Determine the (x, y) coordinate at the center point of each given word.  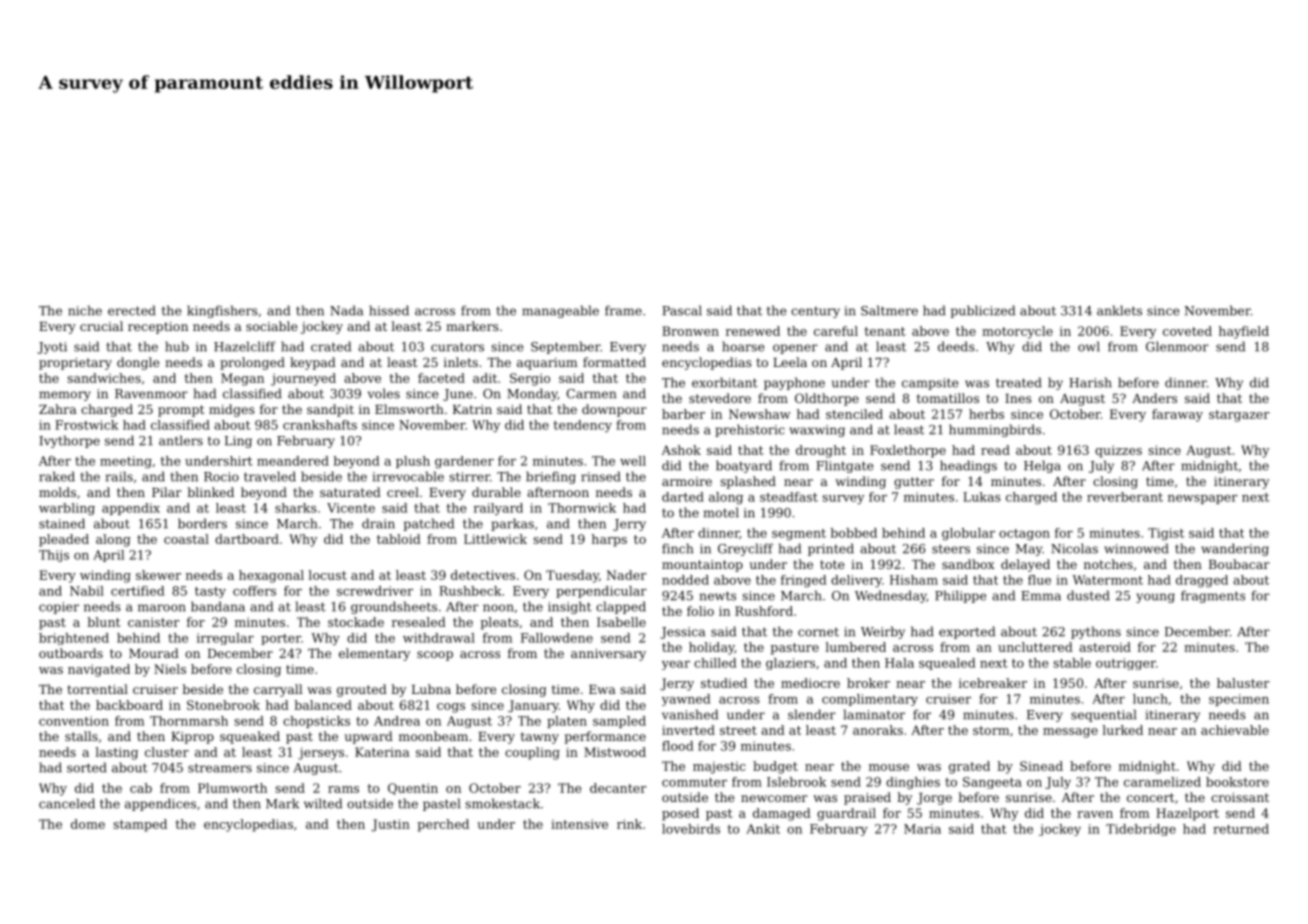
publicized (982, 311)
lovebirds (691, 829)
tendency (583, 426)
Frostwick (87, 425)
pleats (499, 623)
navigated (99, 670)
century (815, 312)
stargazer (1239, 416)
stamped (140, 825)
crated (331, 346)
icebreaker (993, 683)
